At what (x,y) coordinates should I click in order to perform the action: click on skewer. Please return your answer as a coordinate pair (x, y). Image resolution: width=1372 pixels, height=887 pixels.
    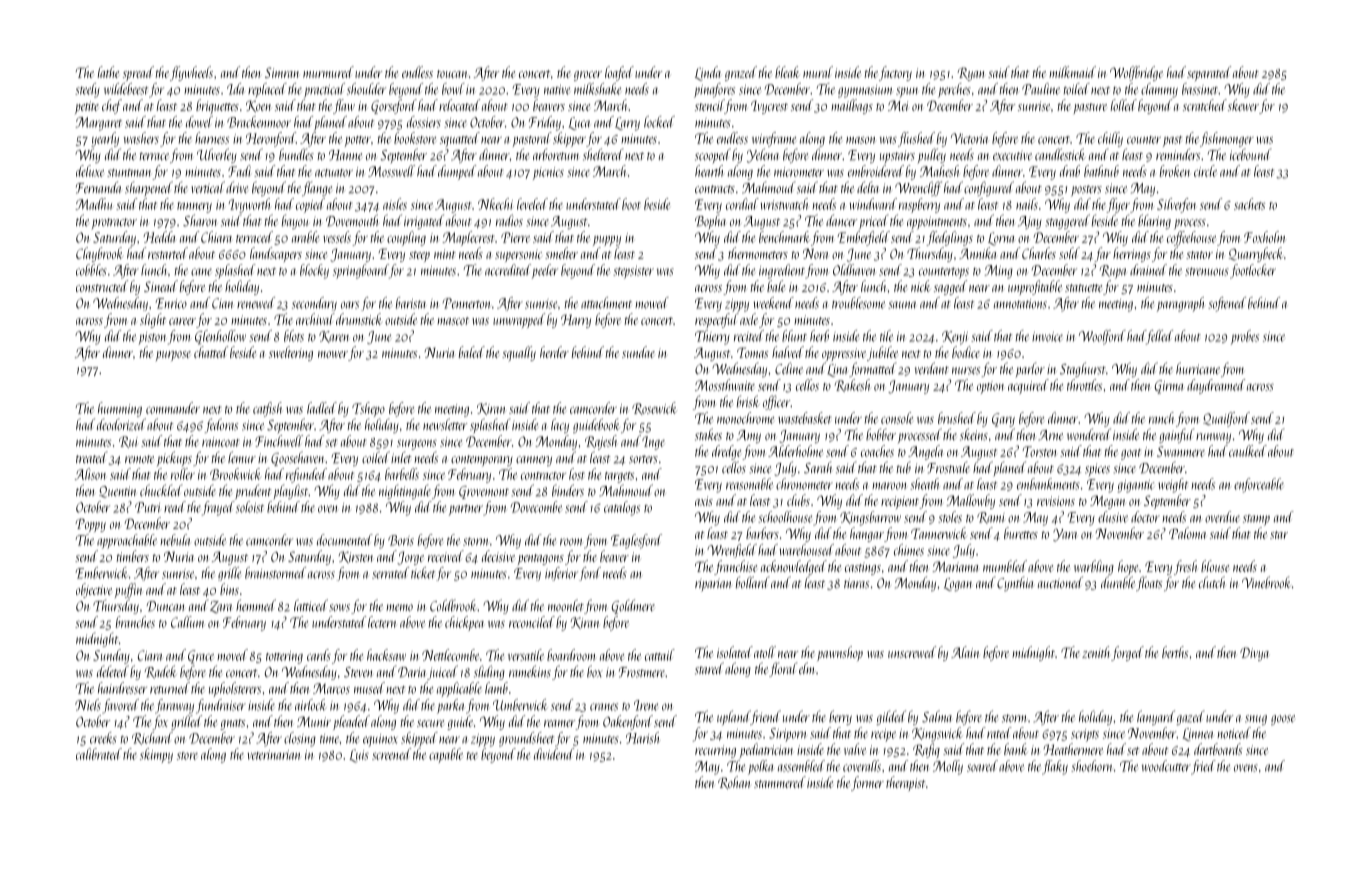
    Looking at the image, I should click on (1243, 105).
